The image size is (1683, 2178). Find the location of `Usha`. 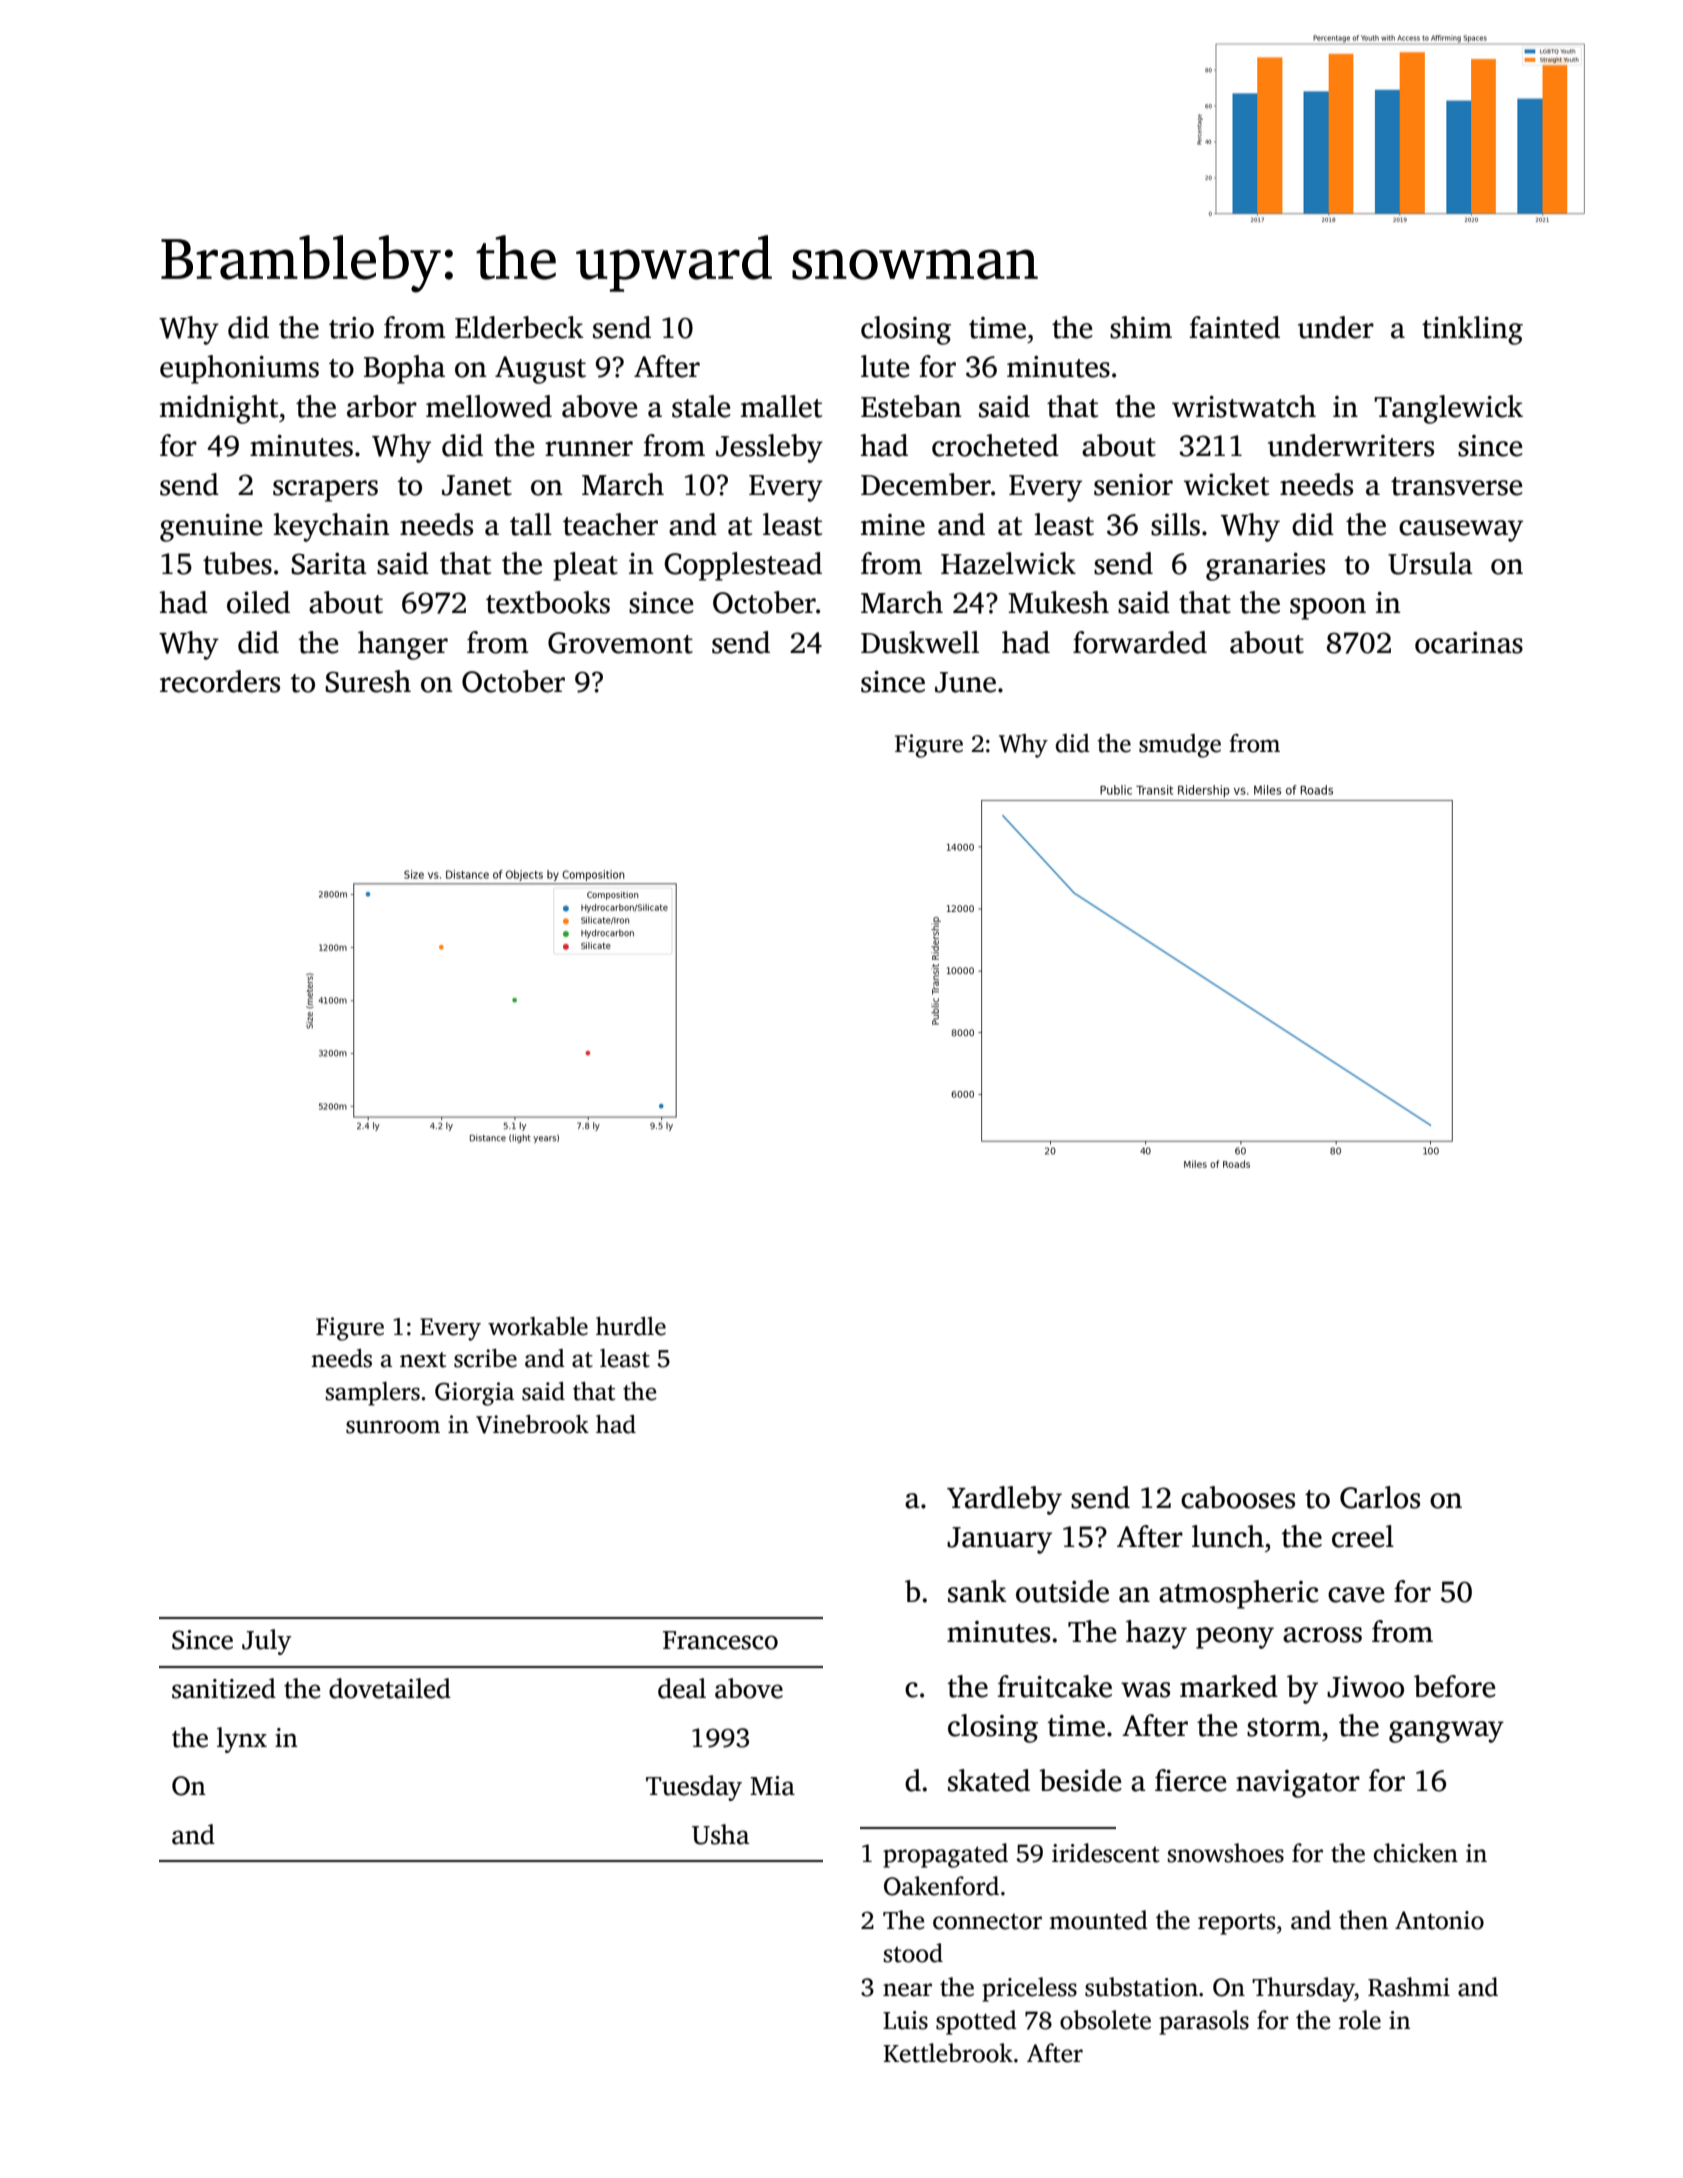

Usha is located at coordinates (720, 1834).
